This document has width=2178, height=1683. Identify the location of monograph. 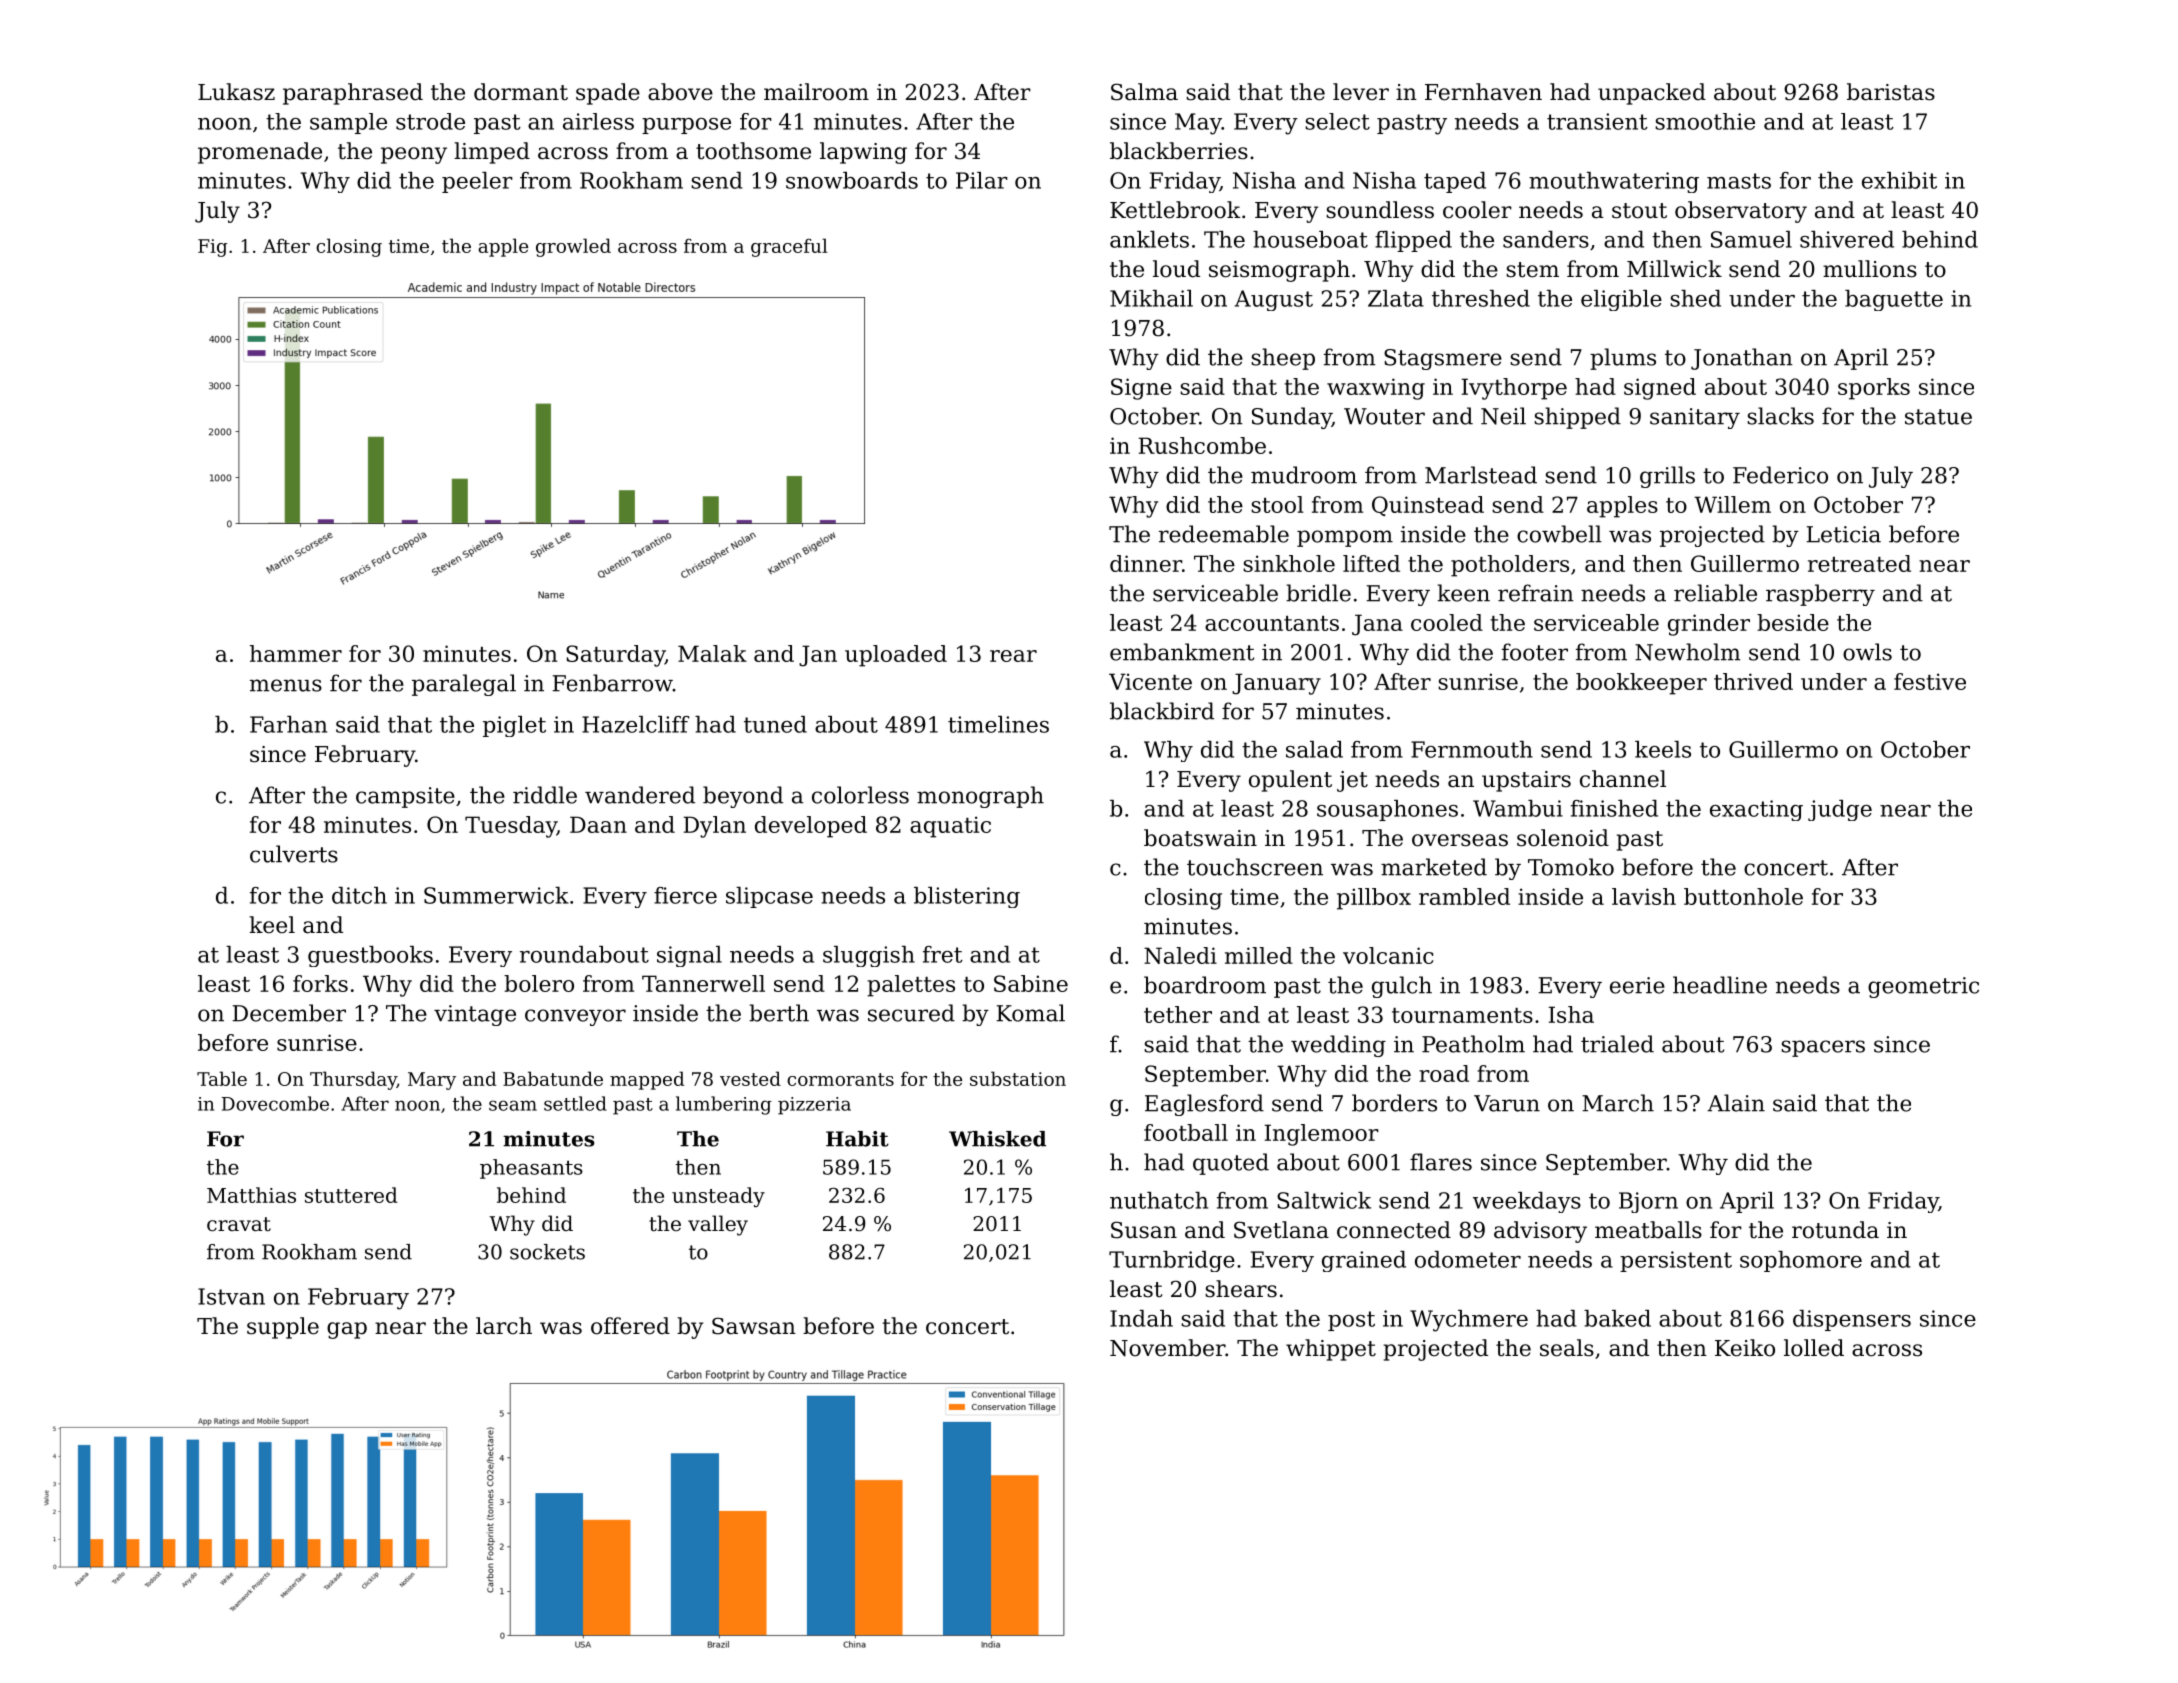
(980, 797).
